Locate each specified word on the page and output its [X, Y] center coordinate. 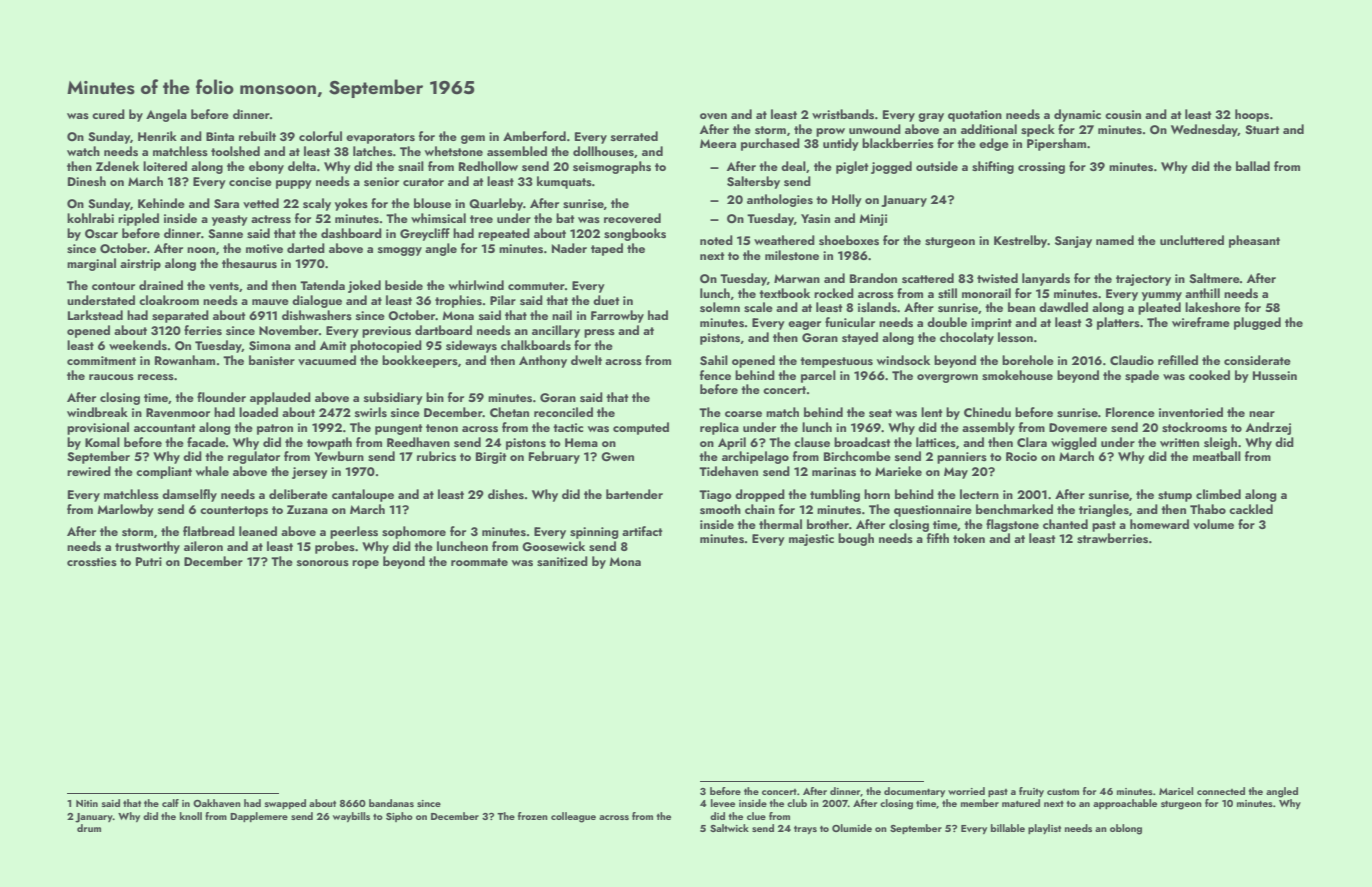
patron [275, 429]
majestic [811, 540]
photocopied [386, 346]
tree [481, 219]
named [1115, 240]
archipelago [755, 457]
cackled [1251, 509]
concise [250, 181]
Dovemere [1078, 427]
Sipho [399, 817]
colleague [573, 817]
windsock [903, 360]
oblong [1126, 829]
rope [365, 564]
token [969, 538]
